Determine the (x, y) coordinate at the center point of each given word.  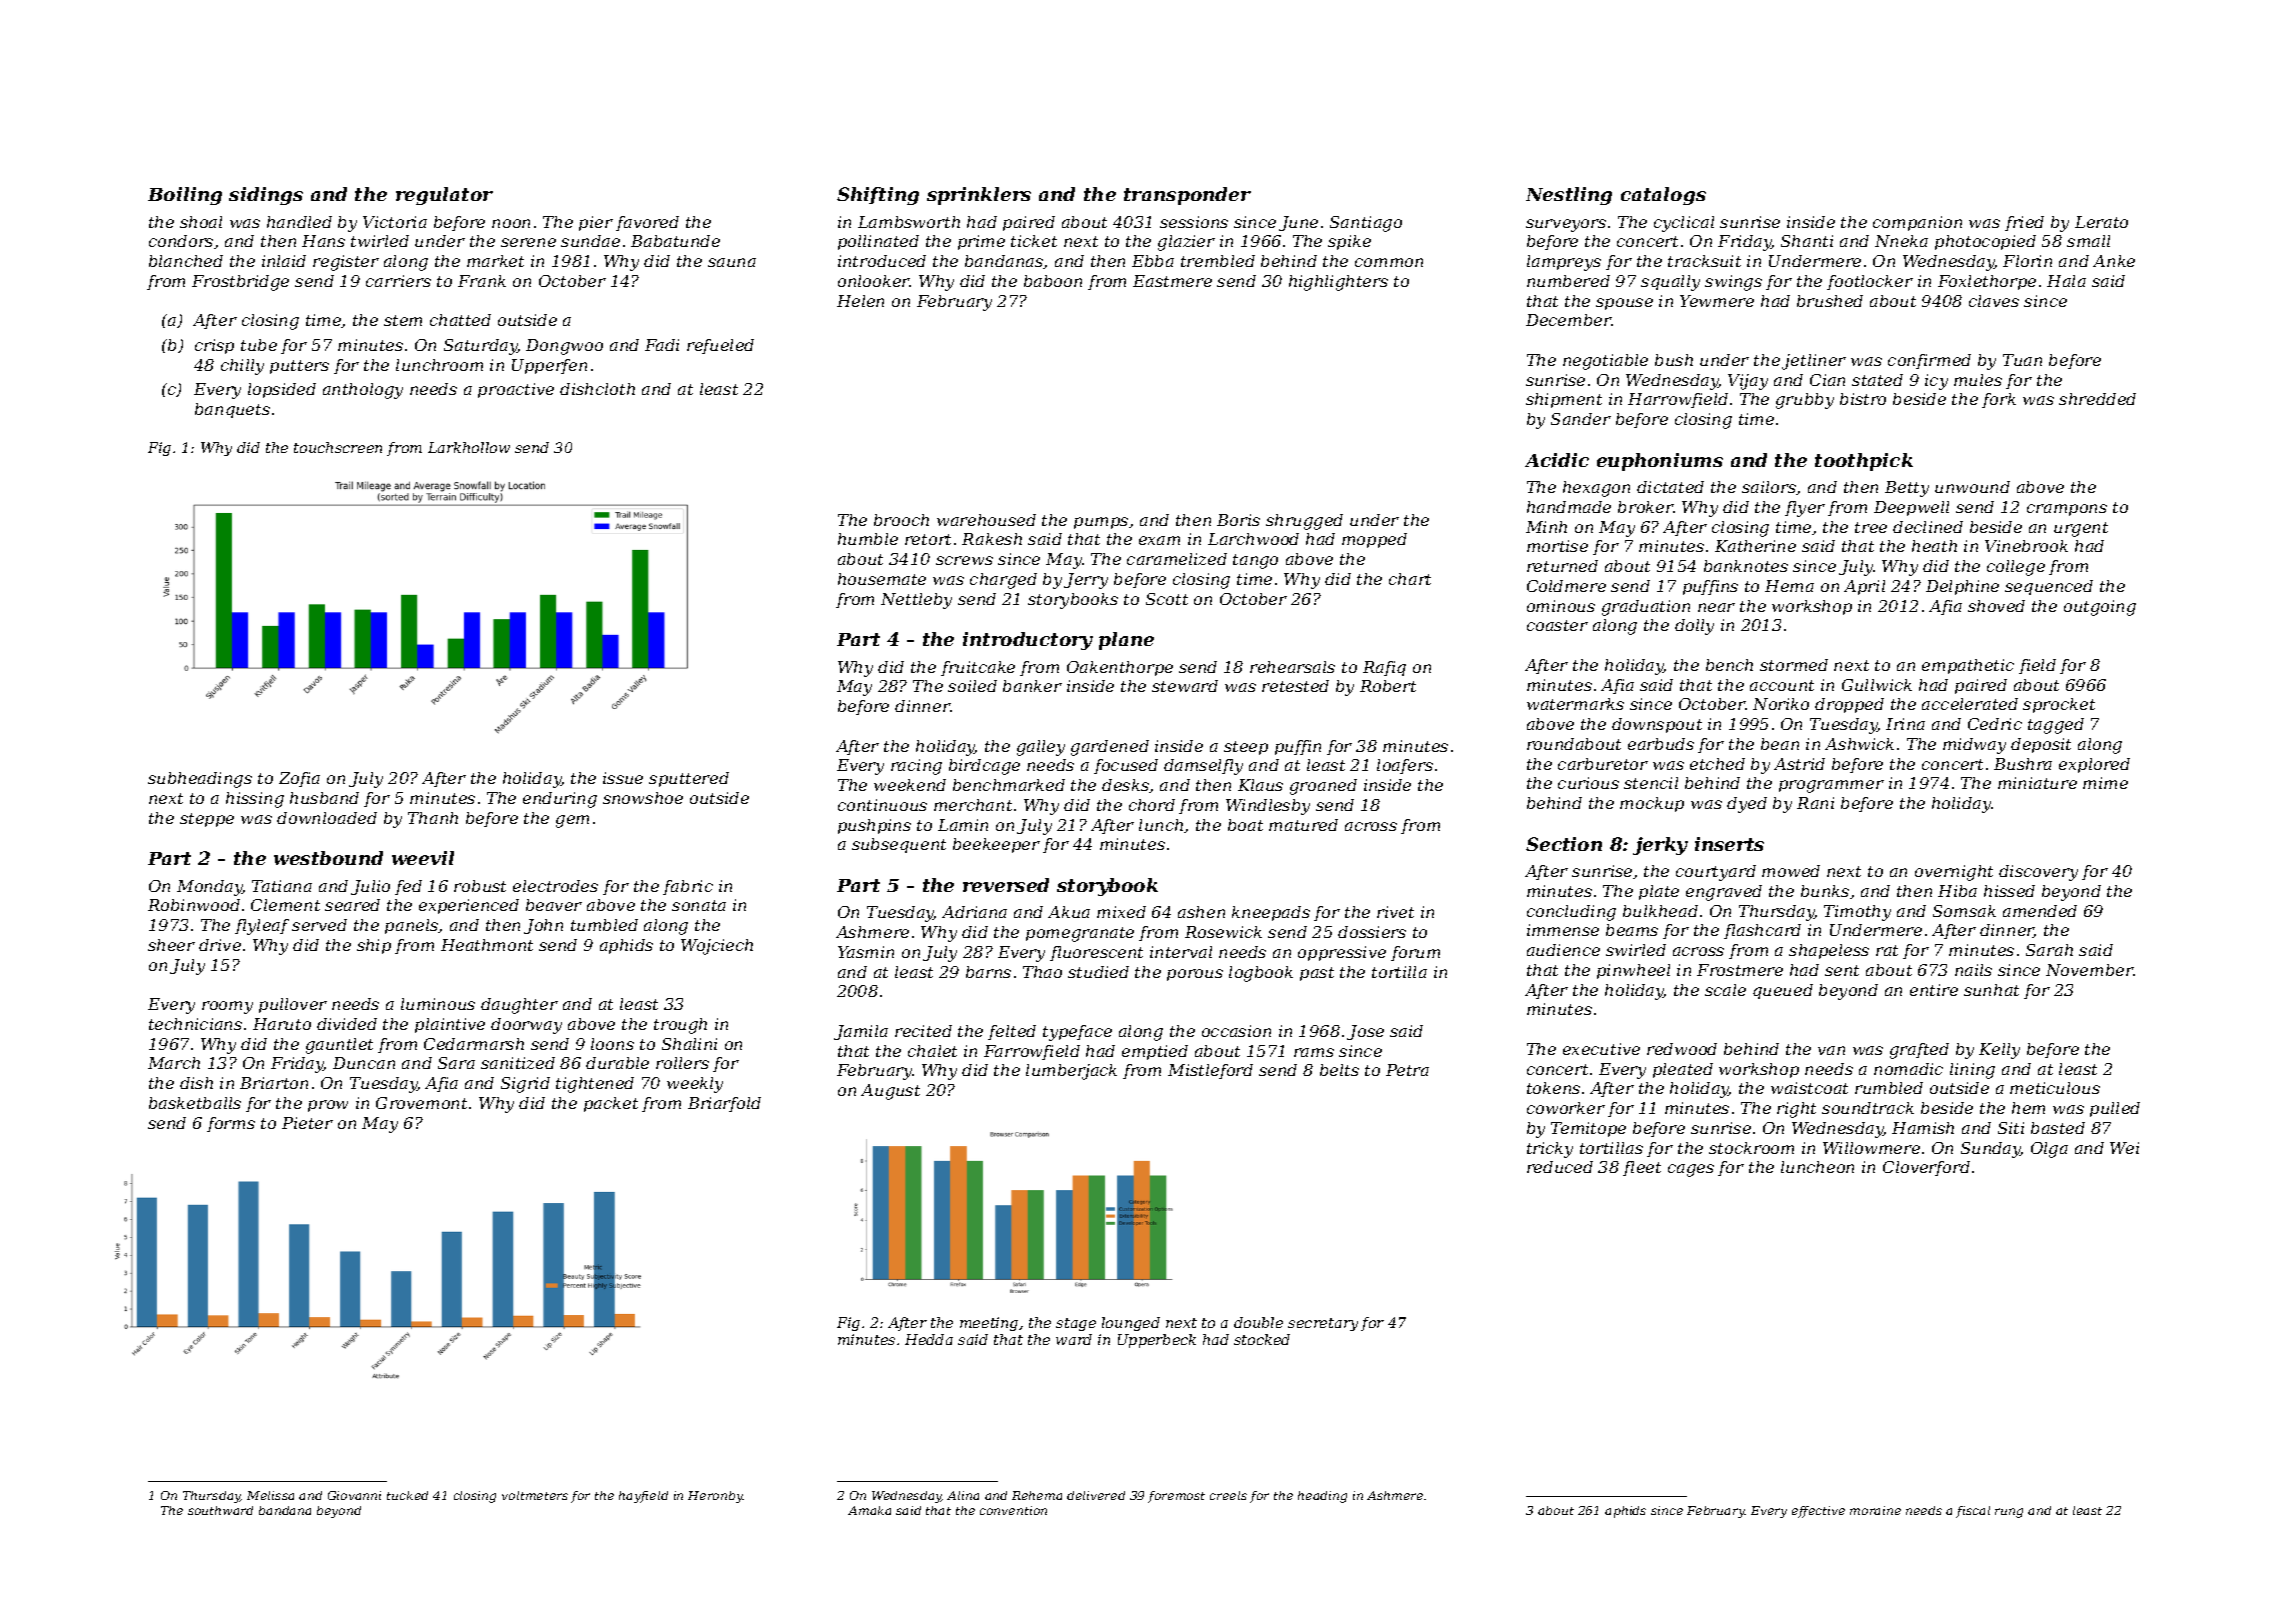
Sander (1581, 419)
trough (680, 1026)
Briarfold (724, 1104)
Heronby (715, 1497)
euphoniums (1660, 462)
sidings (266, 196)
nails (1973, 970)
